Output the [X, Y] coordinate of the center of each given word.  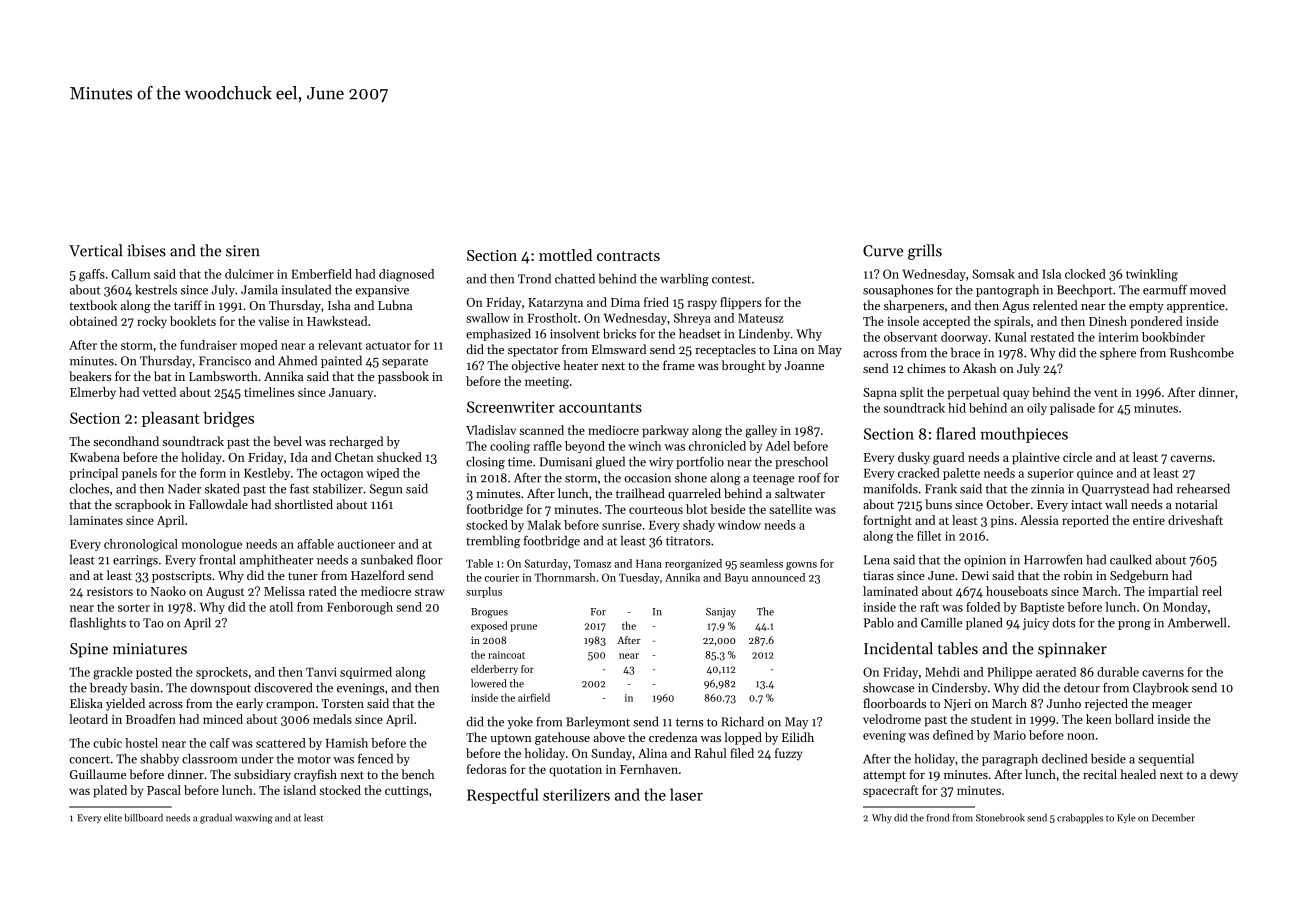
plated [110, 791]
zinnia [1047, 489]
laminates [96, 520]
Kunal [1011, 337]
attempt [884, 776]
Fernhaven [649, 769]
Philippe [1009, 673]
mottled [565, 255]
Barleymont [598, 722]
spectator [533, 351]
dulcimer [249, 274]
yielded [125, 704]
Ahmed [297, 360]
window [739, 525]
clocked [1085, 274]
